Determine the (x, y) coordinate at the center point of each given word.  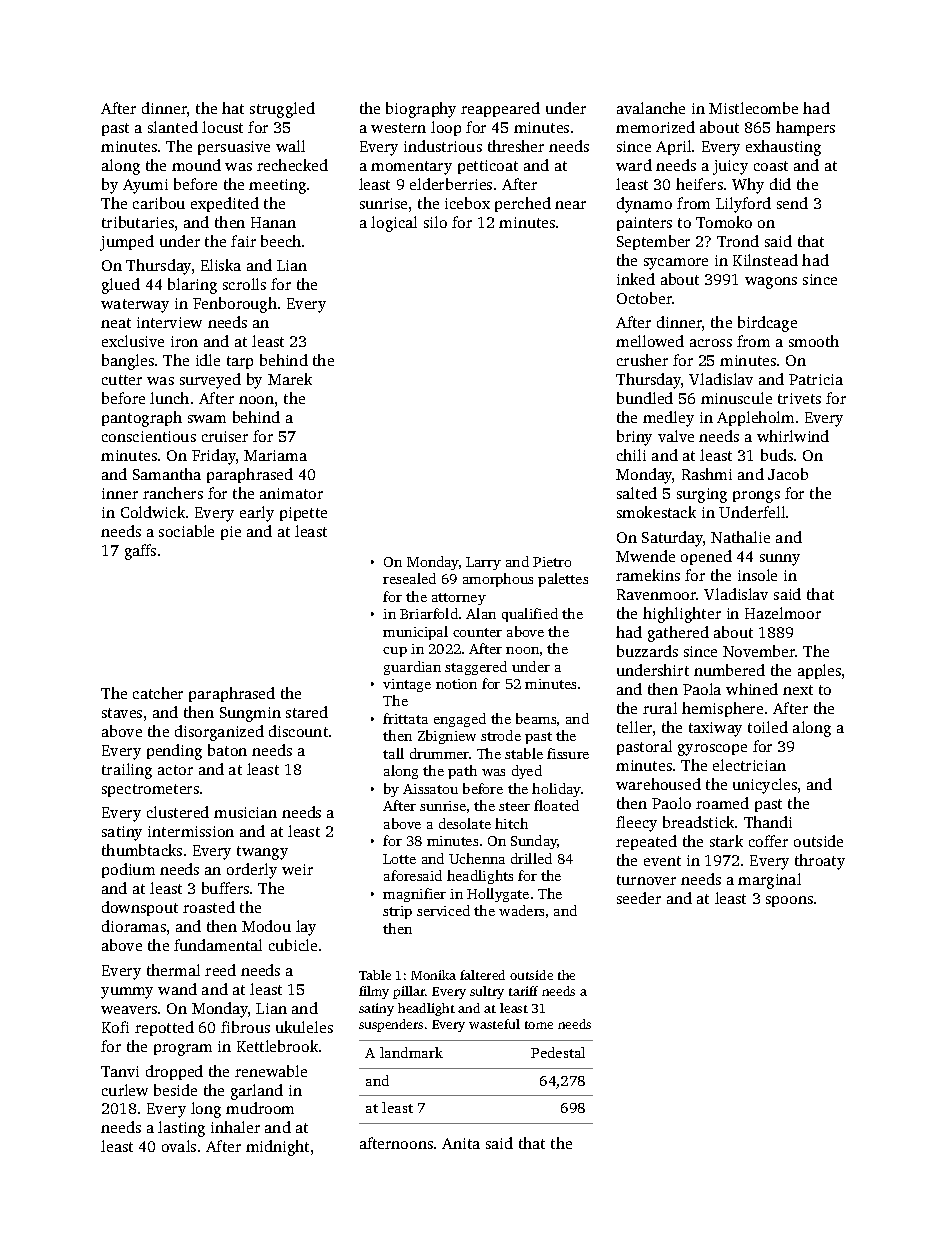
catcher (158, 693)
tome (539, 1025)
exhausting (783, 148)
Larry (483, 563)
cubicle (293, 945)
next (798, 690)
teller (634, 727)
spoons (789, 901)
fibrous (245, 1027)
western (398, 128)
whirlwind (793, 436)
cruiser (225, 436)
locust (222, 127)
